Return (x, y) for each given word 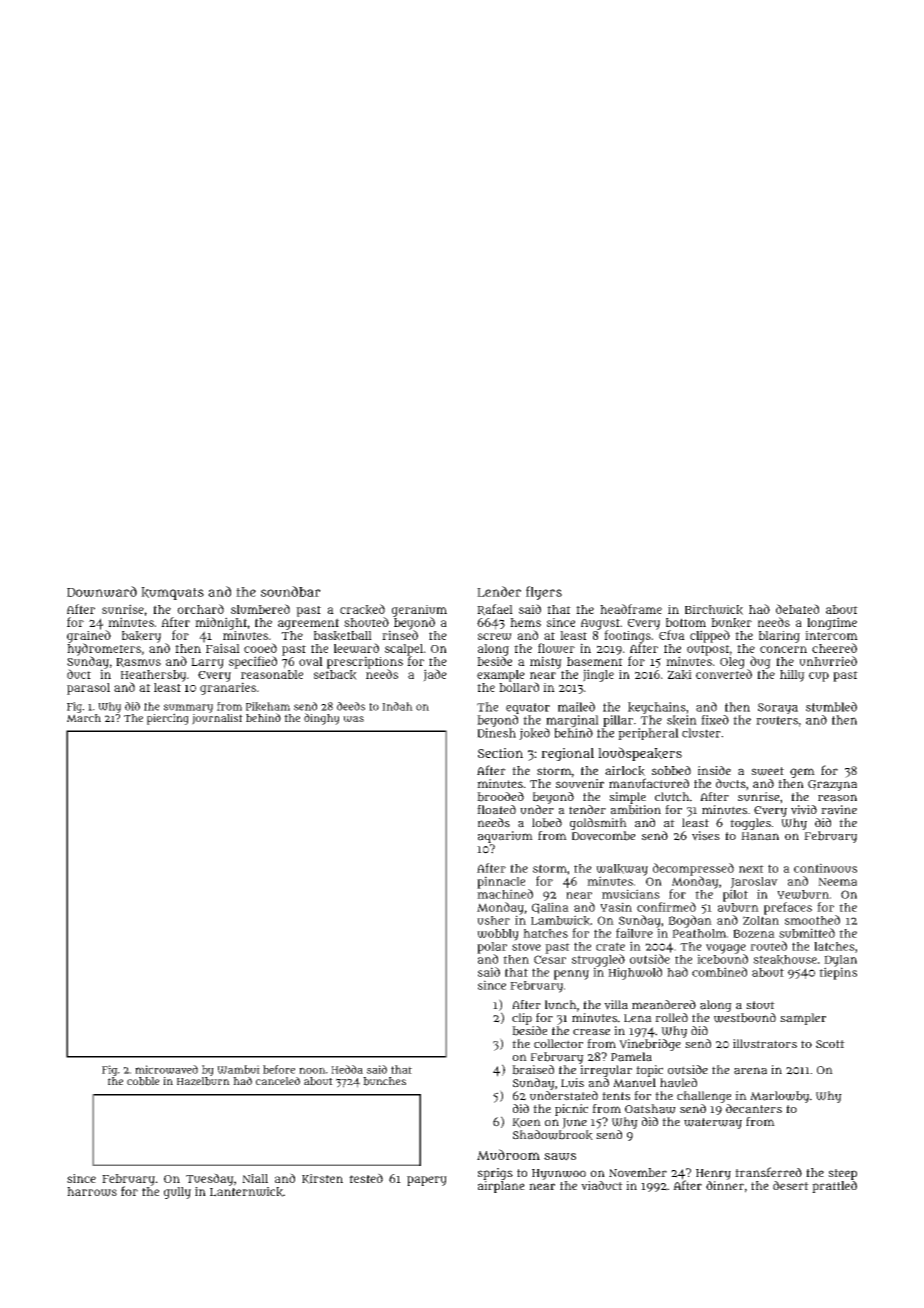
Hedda (347, 1069)
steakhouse (785, 960)
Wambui (238, 1069)
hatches (545, 933)
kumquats (172, 593)
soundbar (291, 591)
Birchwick (714, 610)
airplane (501, 1187)
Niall (255, 1178)
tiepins (838, 973)
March (84, 718)
